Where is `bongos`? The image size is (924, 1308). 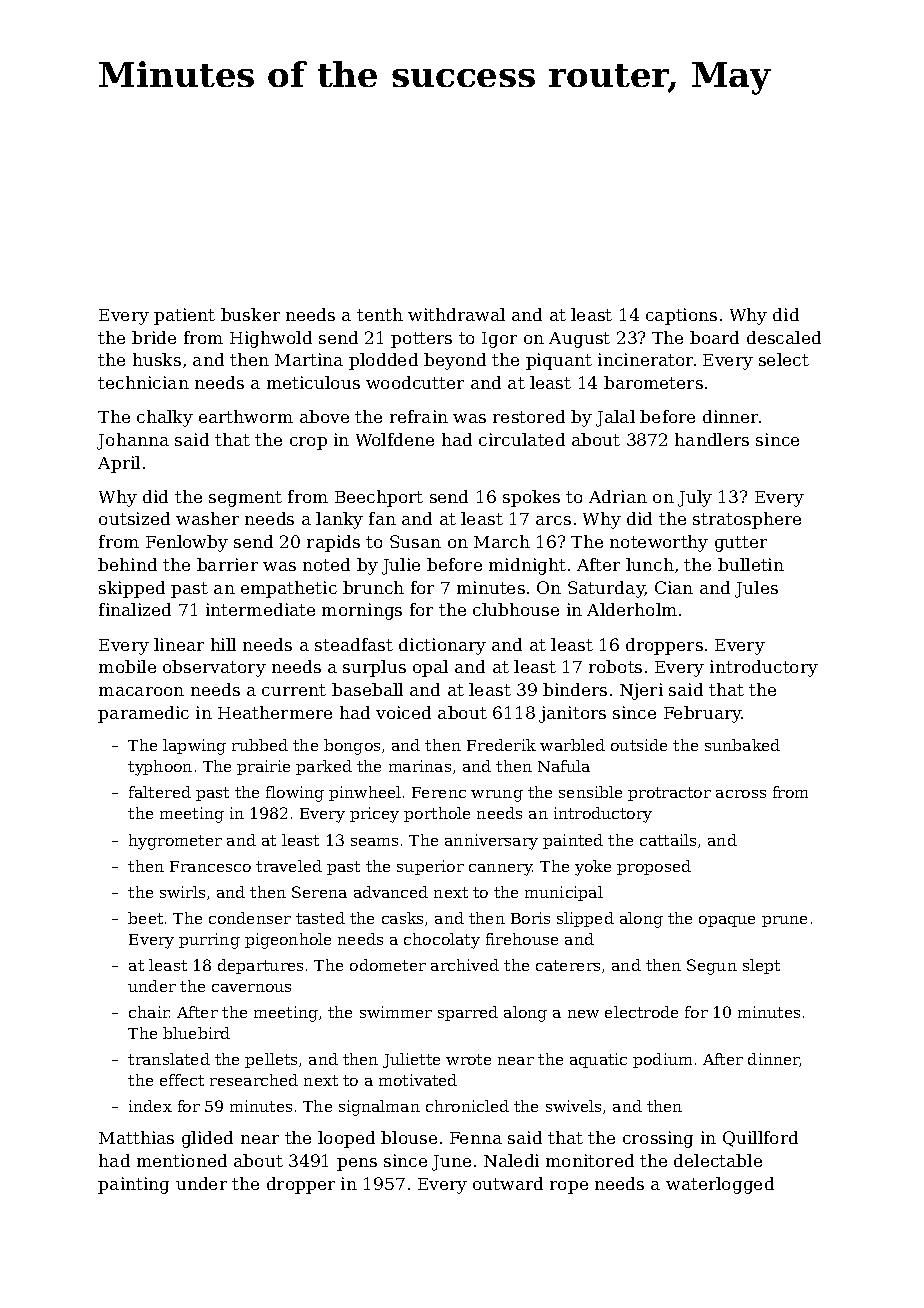 bongos is located at coordinates (352, 747).
